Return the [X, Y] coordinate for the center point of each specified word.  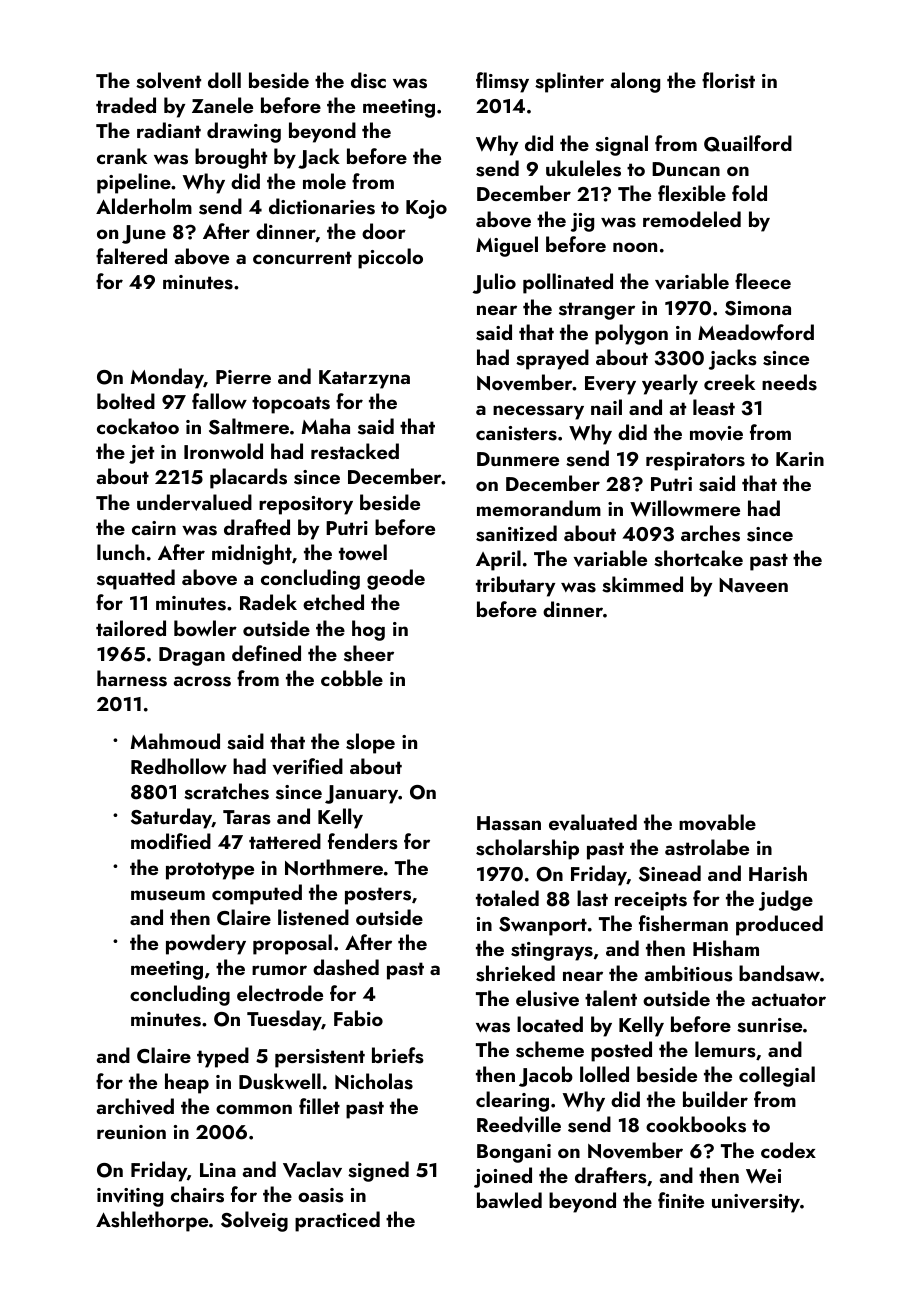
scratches [226, 791]
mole [324, 181]
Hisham [726, 948]
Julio [494, 283]
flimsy [502, 82]
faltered [131, 256]
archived [135, 1106]
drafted [257, 527]
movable [717, 822]
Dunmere [518, 459]
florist [728, 80]
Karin [800, 459]
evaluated [593, 822]
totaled [507, 898]
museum [168, 895]
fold [749, 193]
